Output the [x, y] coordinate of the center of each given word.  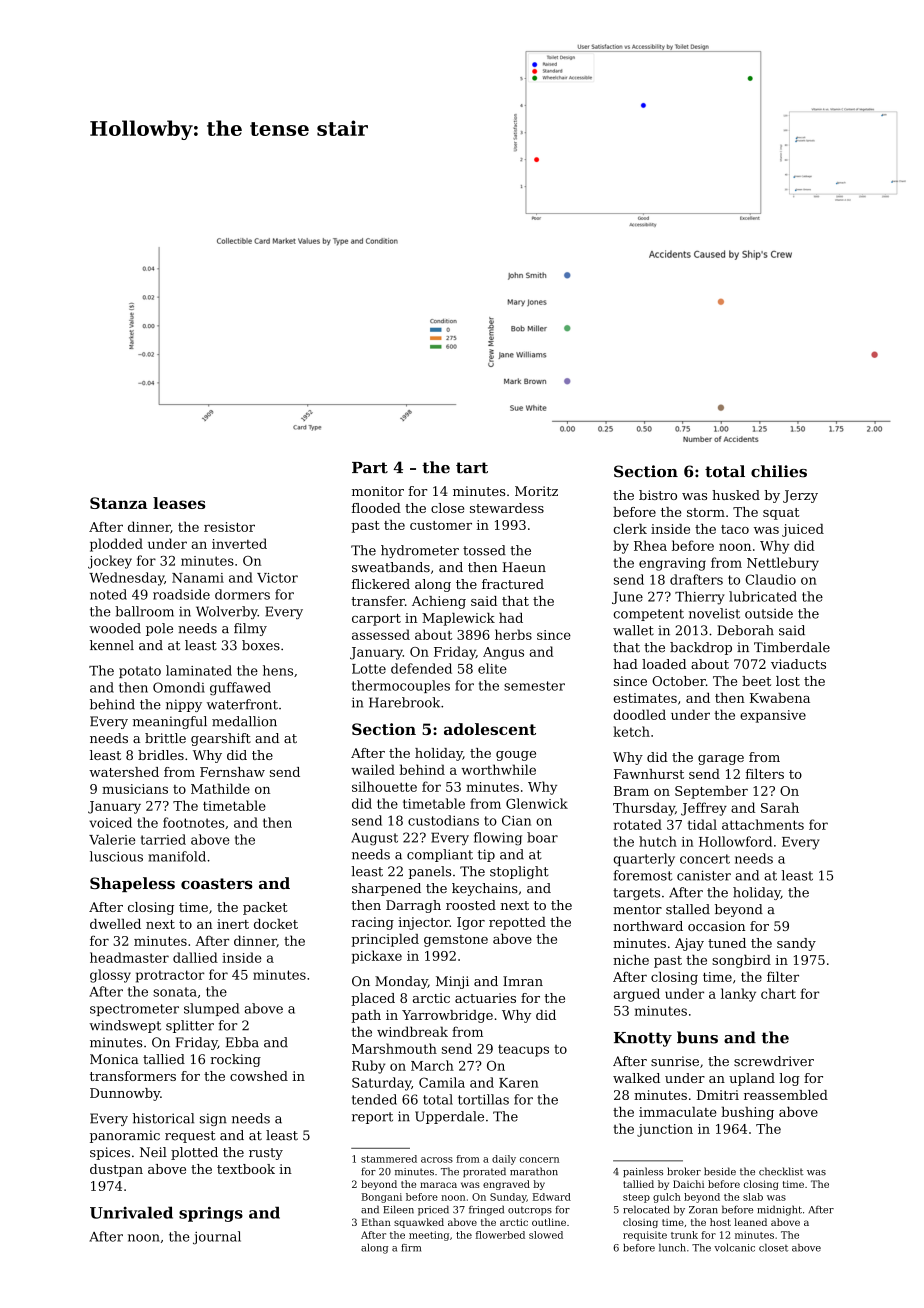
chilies [779, 471]
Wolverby [227, 612]
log [789, 1079]
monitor [378, 491]
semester [534, 686]
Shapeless [132, 884]
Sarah [780, 807]
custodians [443, 820]
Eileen [398, 1209]
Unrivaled [131, 1212]
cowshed [259, 1076]
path [366, 1016]
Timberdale [792, 647]
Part [370, 468]
